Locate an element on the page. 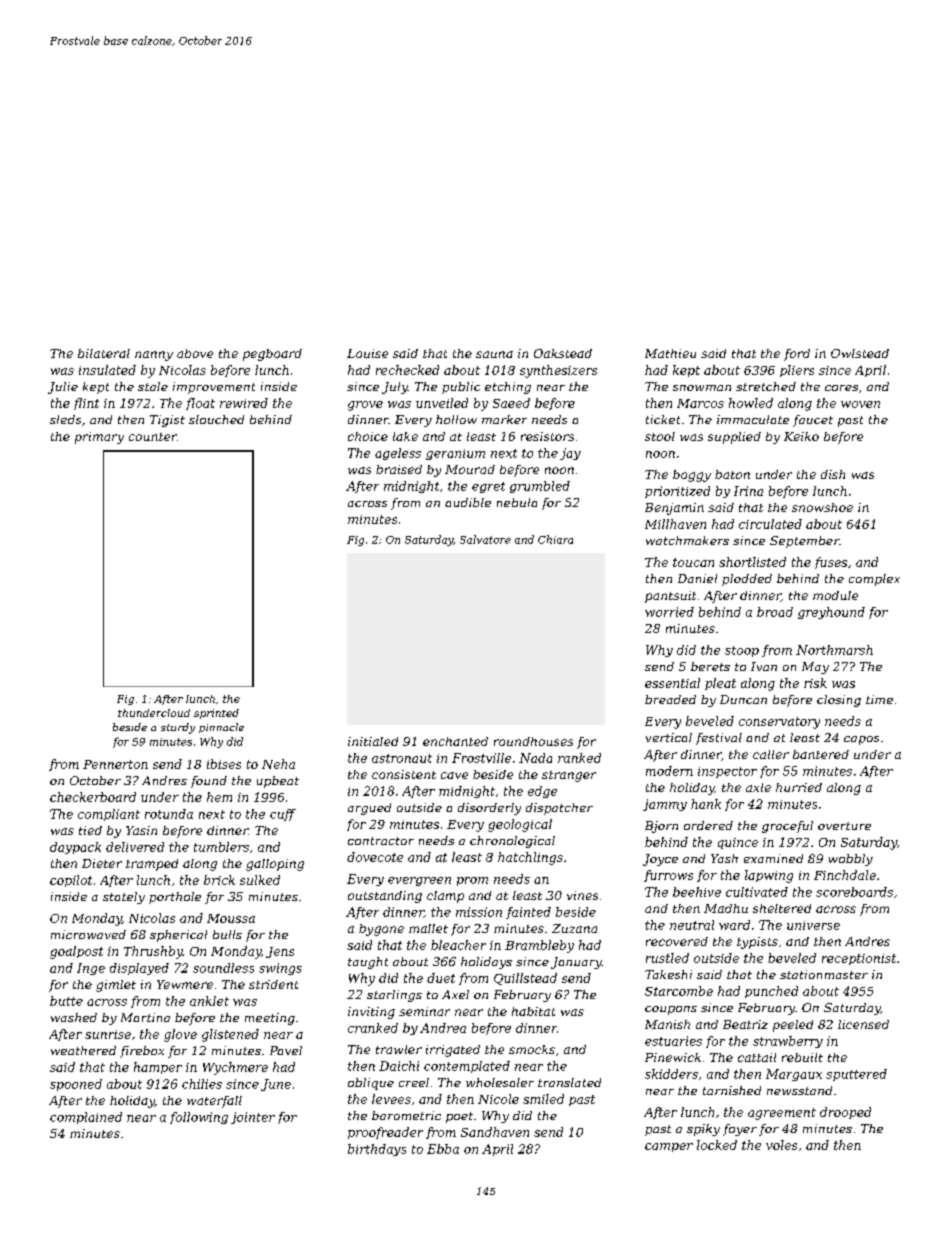  Owlstead is located at coordinates (860, 353).
